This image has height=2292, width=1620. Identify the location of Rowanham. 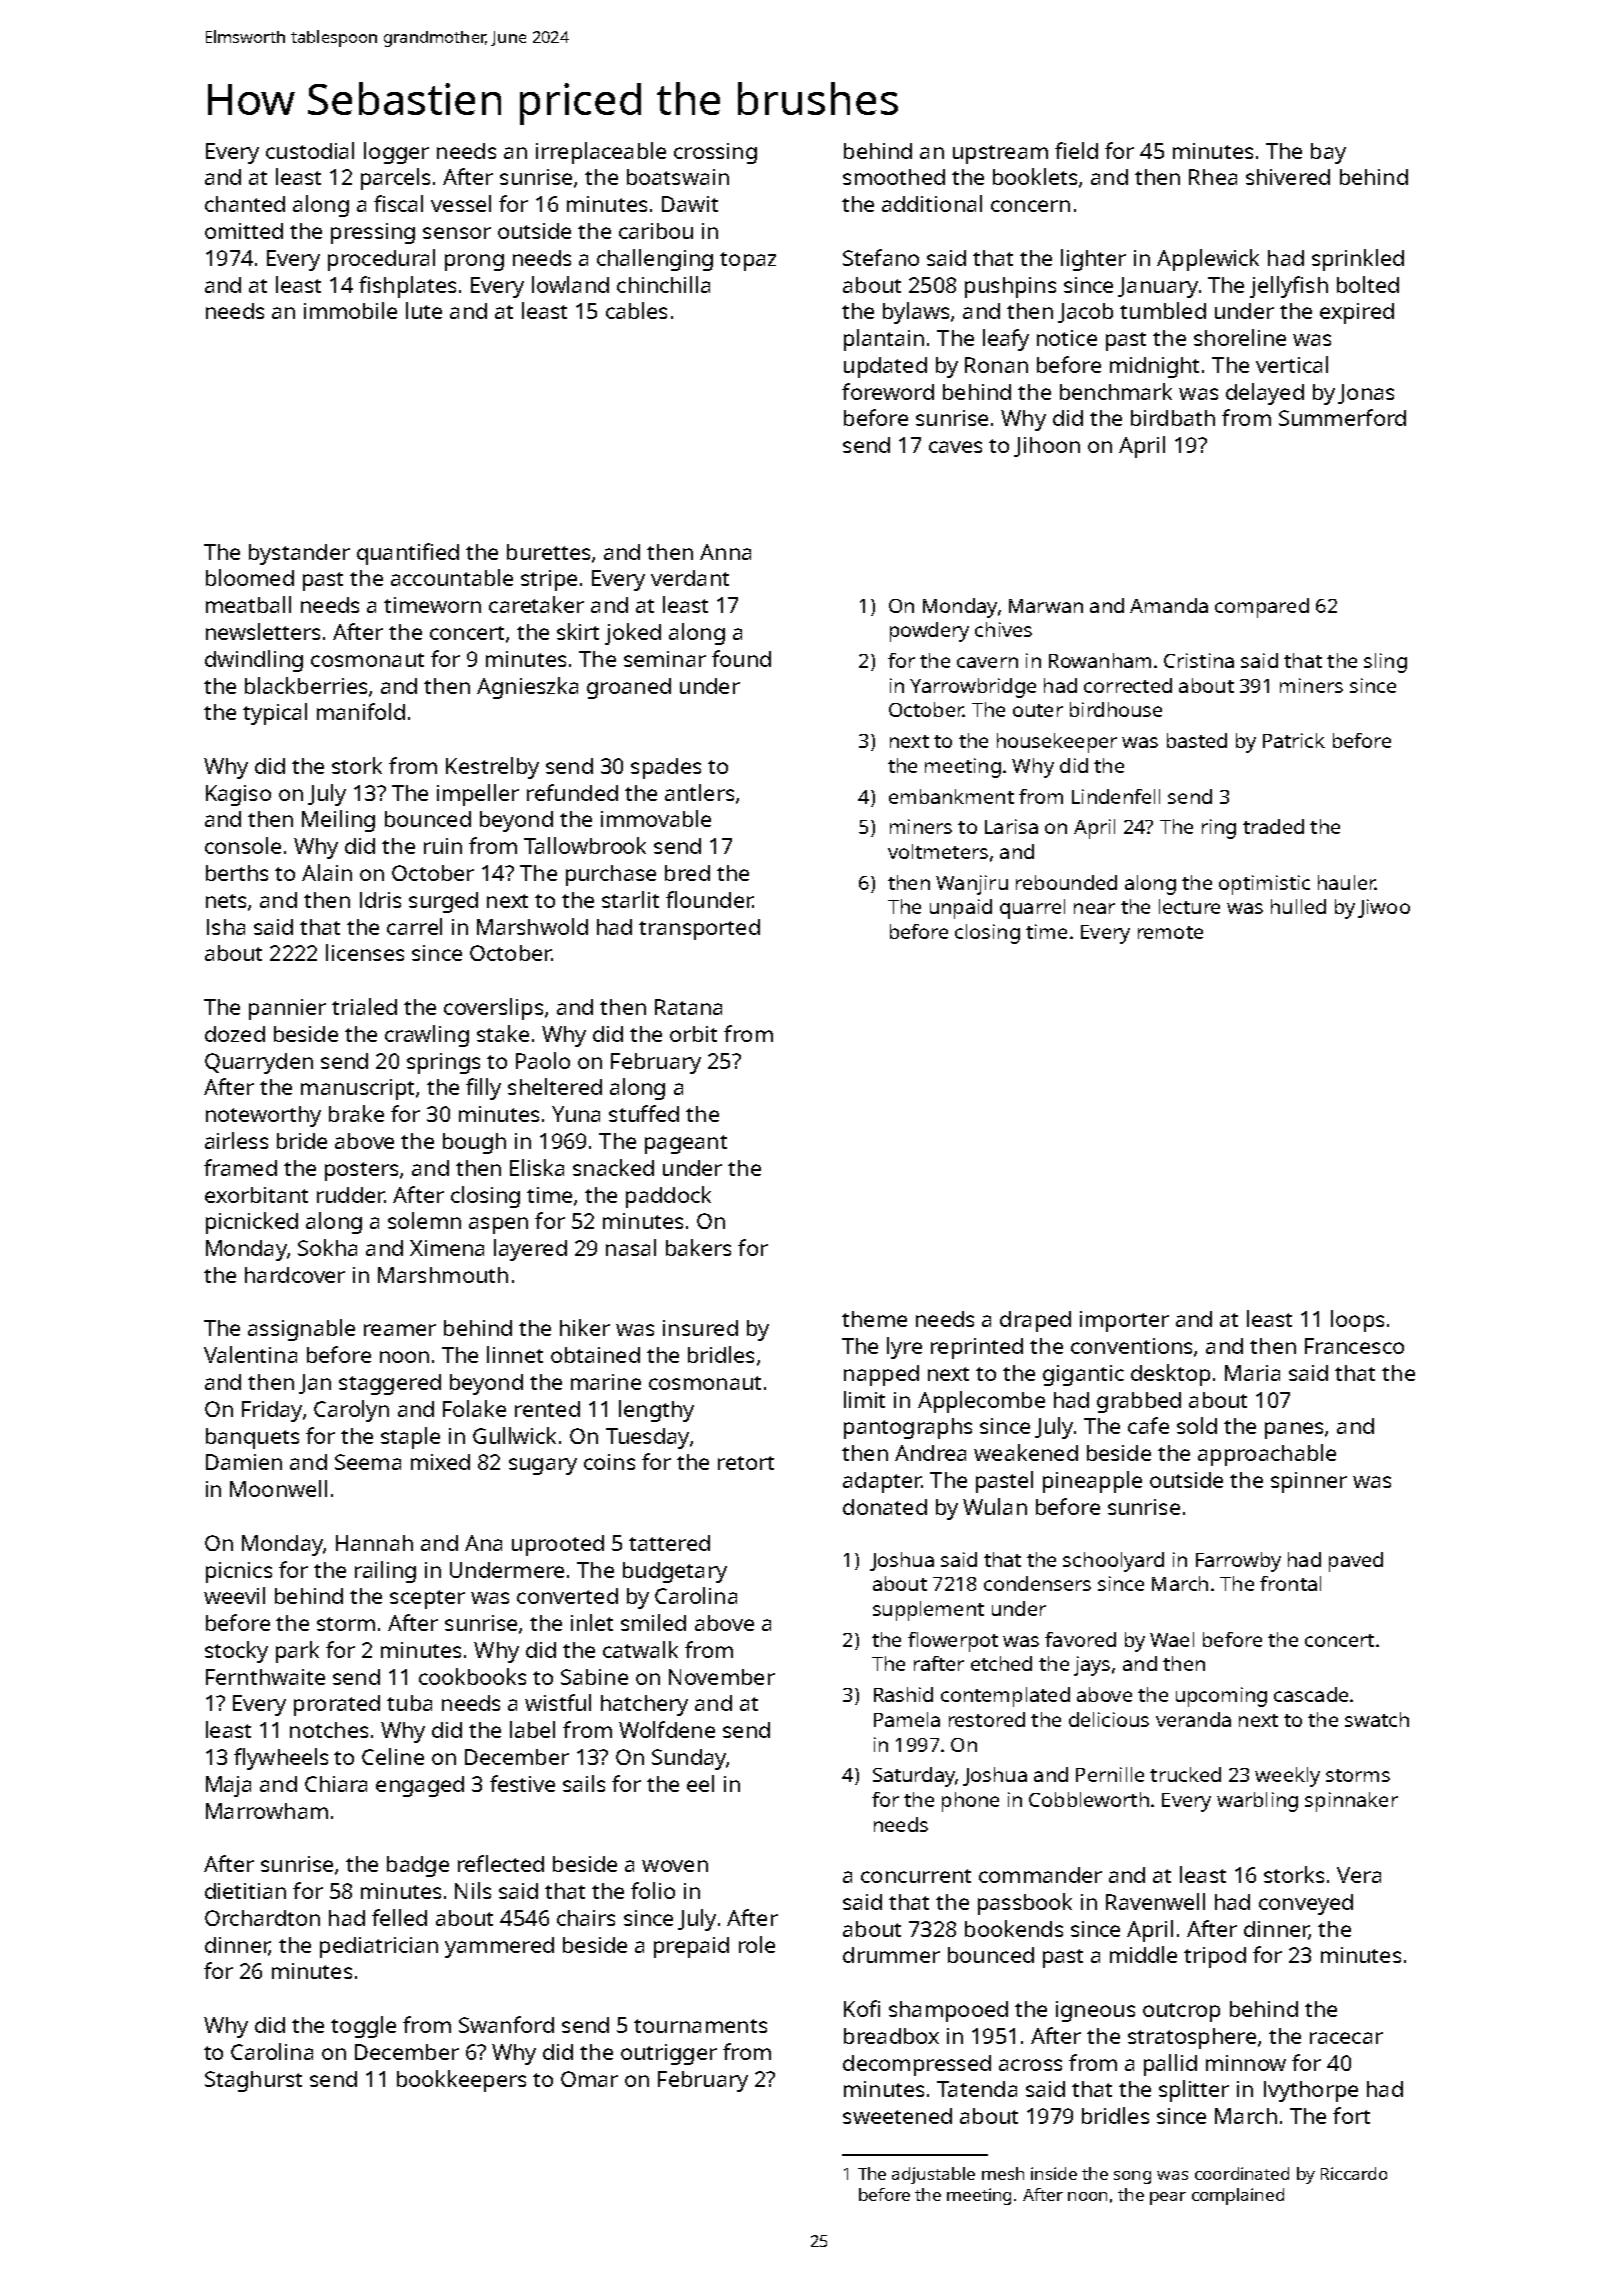
(1100, 660).
